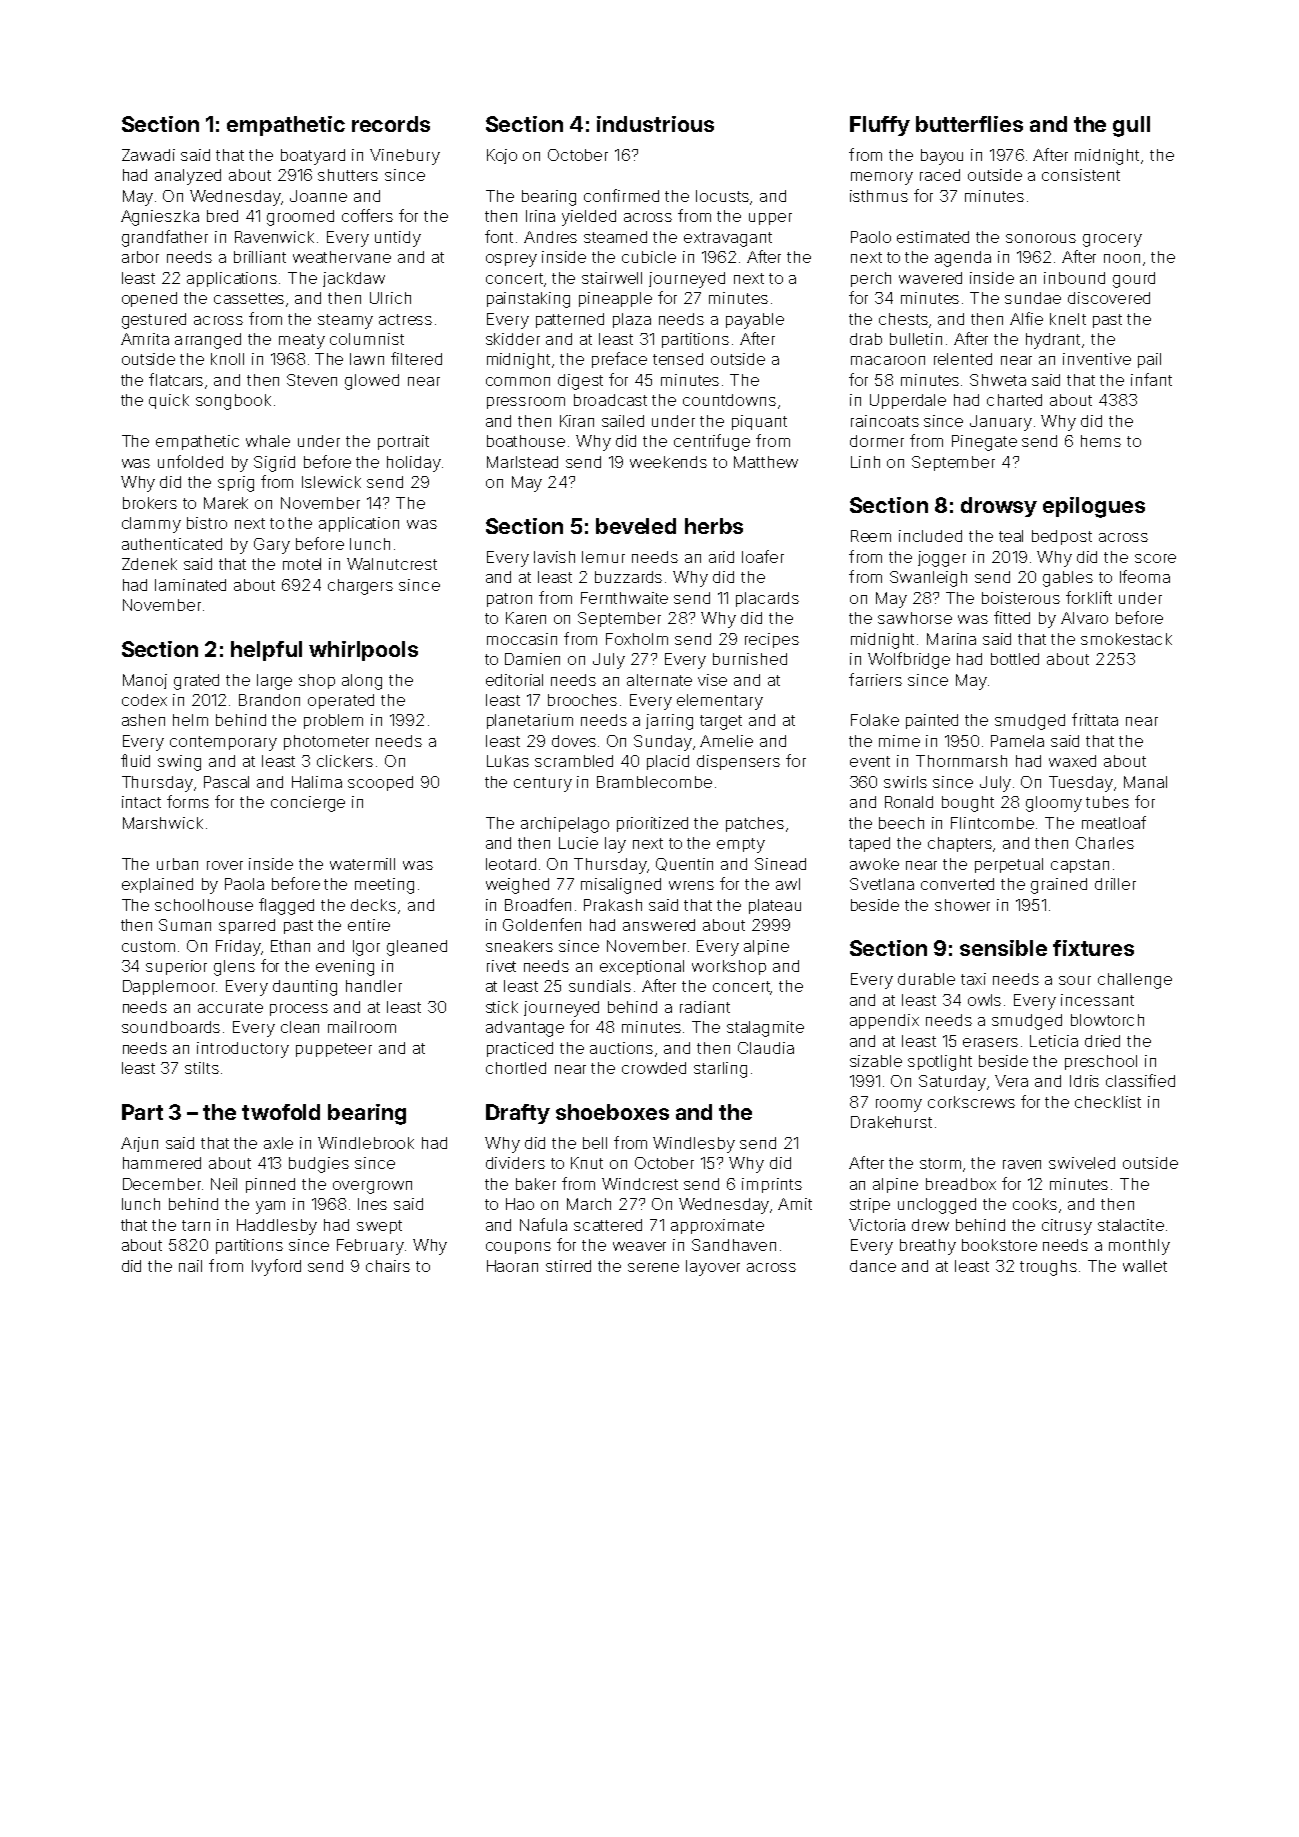 The image size is (1299, 1837). Describe the element at coordinates (1048, 1268) in the document. I see `troughs` at that location.
